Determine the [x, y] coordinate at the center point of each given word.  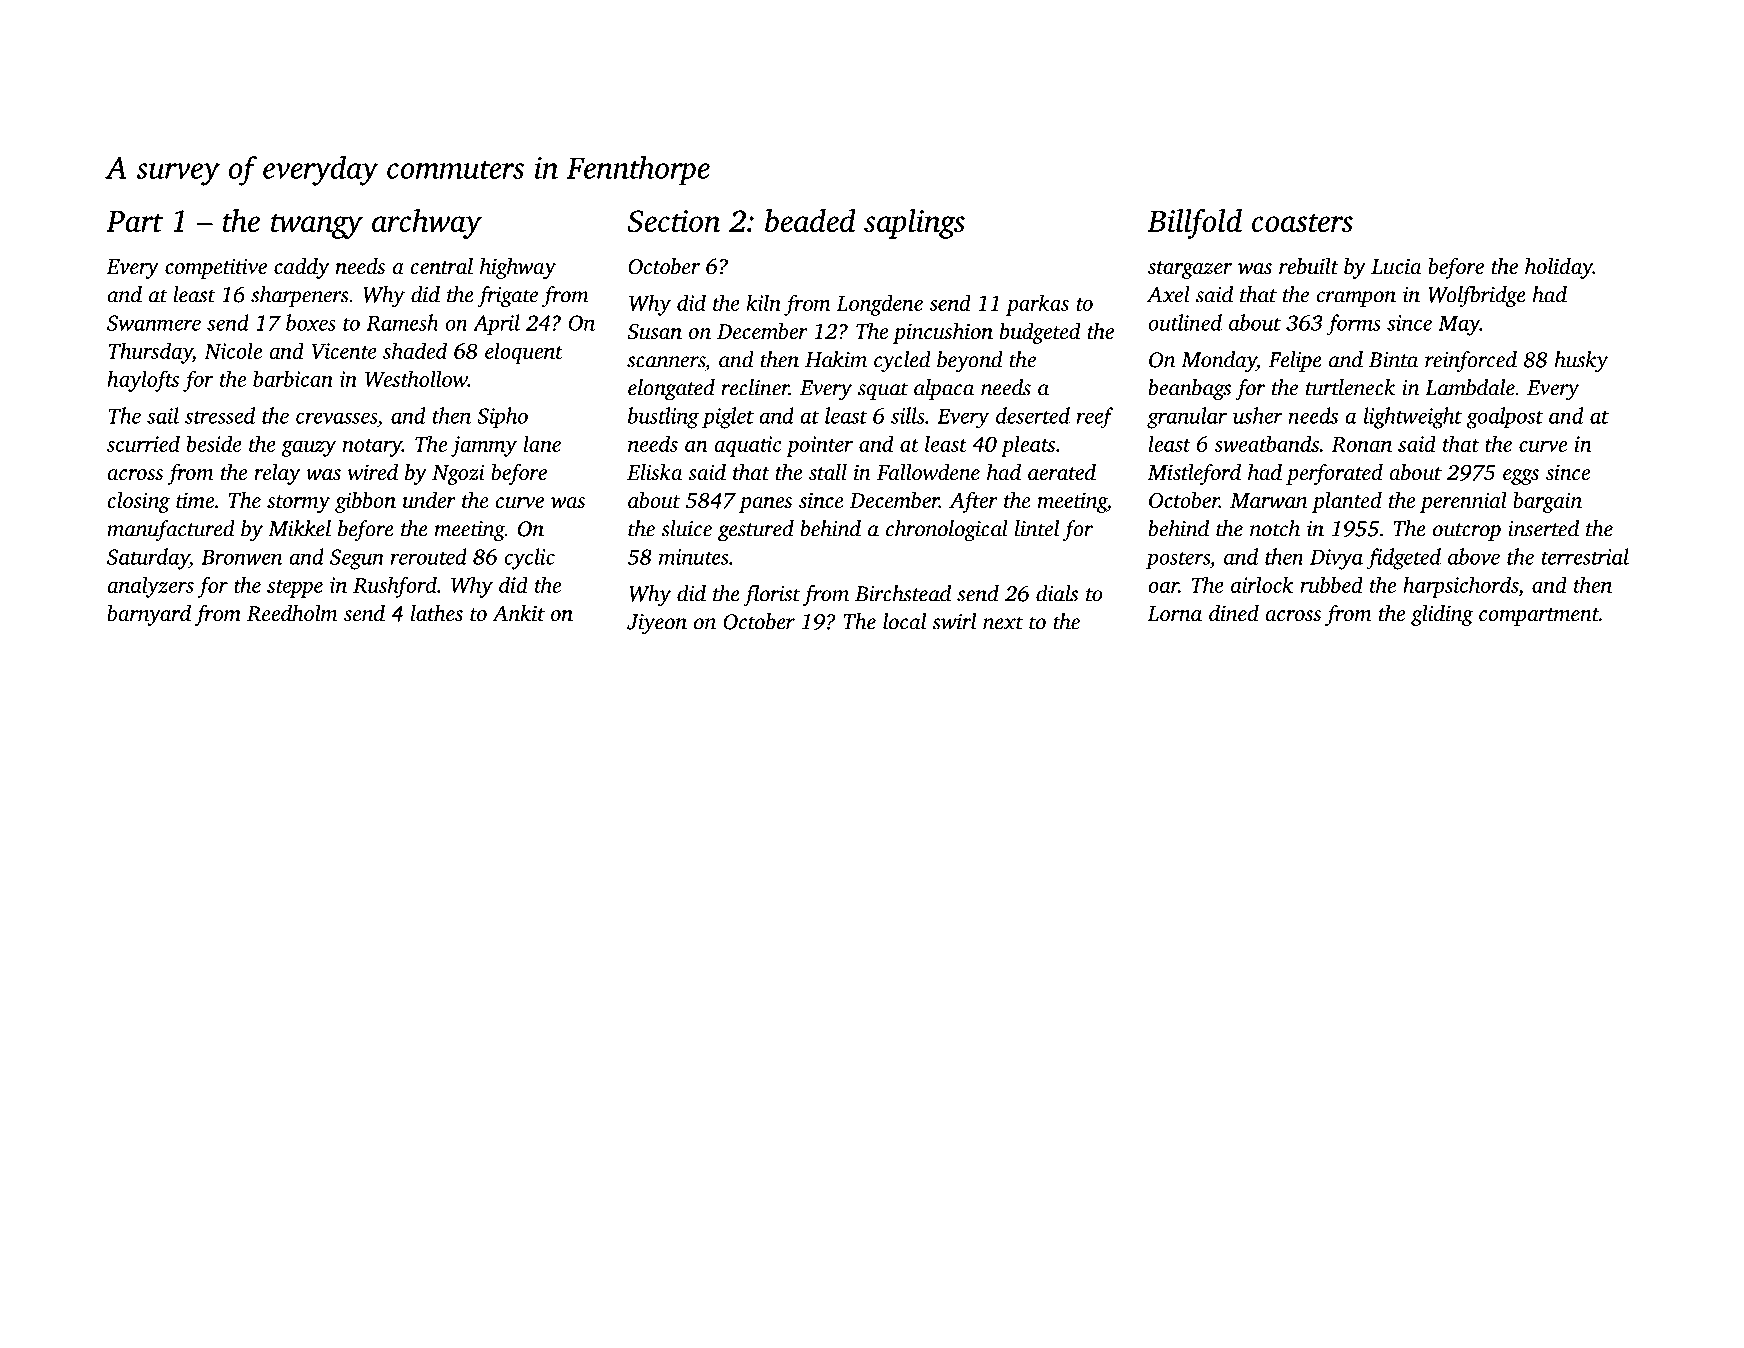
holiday [1559, 268]
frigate [507, 297]
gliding [1442, 615]
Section [674, 221]
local [904, 621]
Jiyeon [657, 624]
